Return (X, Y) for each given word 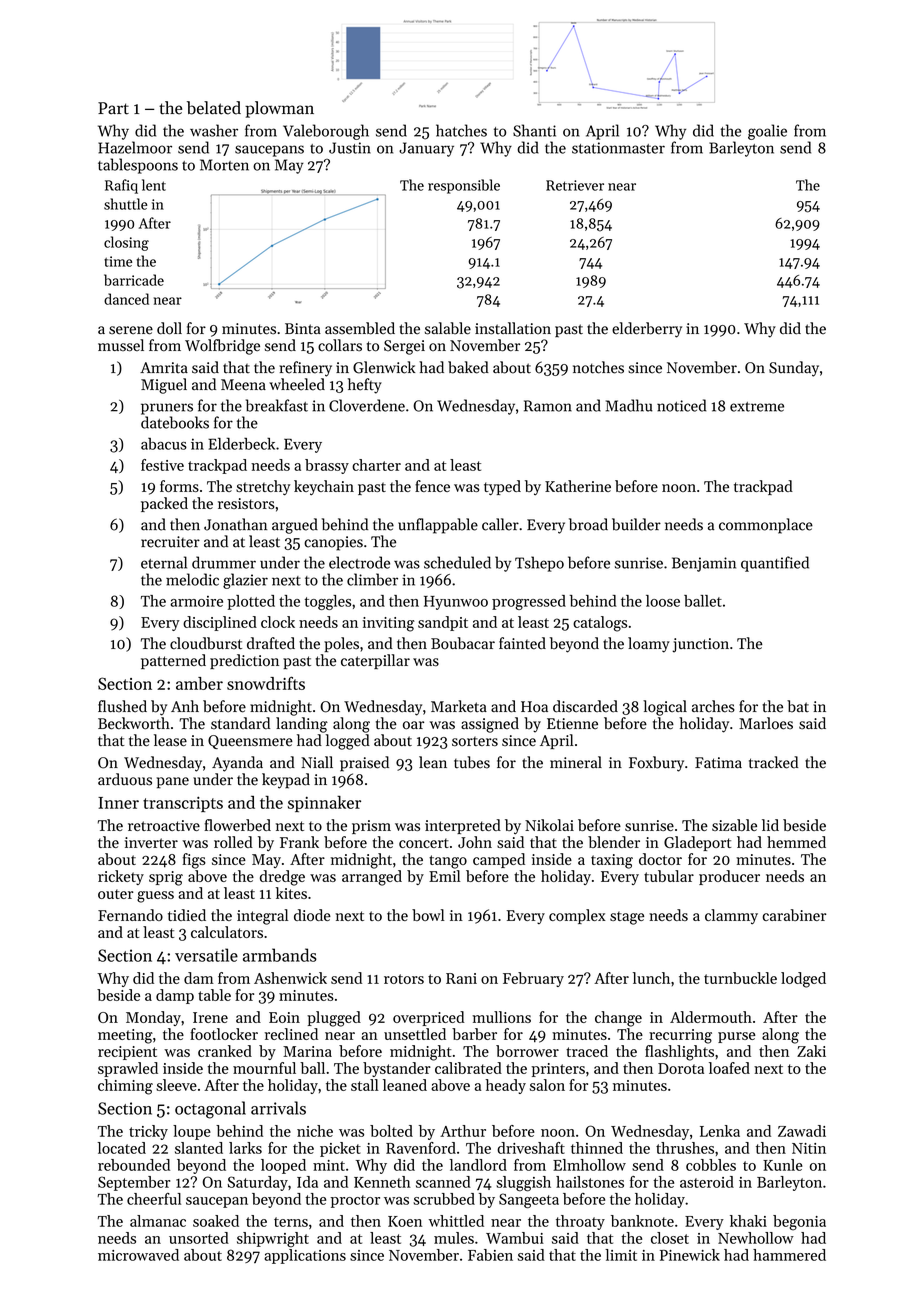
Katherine (578, 486)
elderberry (647, 330)
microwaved (138, 1255)
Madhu (629, 405)
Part (113, 108)
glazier (245, 581)
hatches (461, 130)
